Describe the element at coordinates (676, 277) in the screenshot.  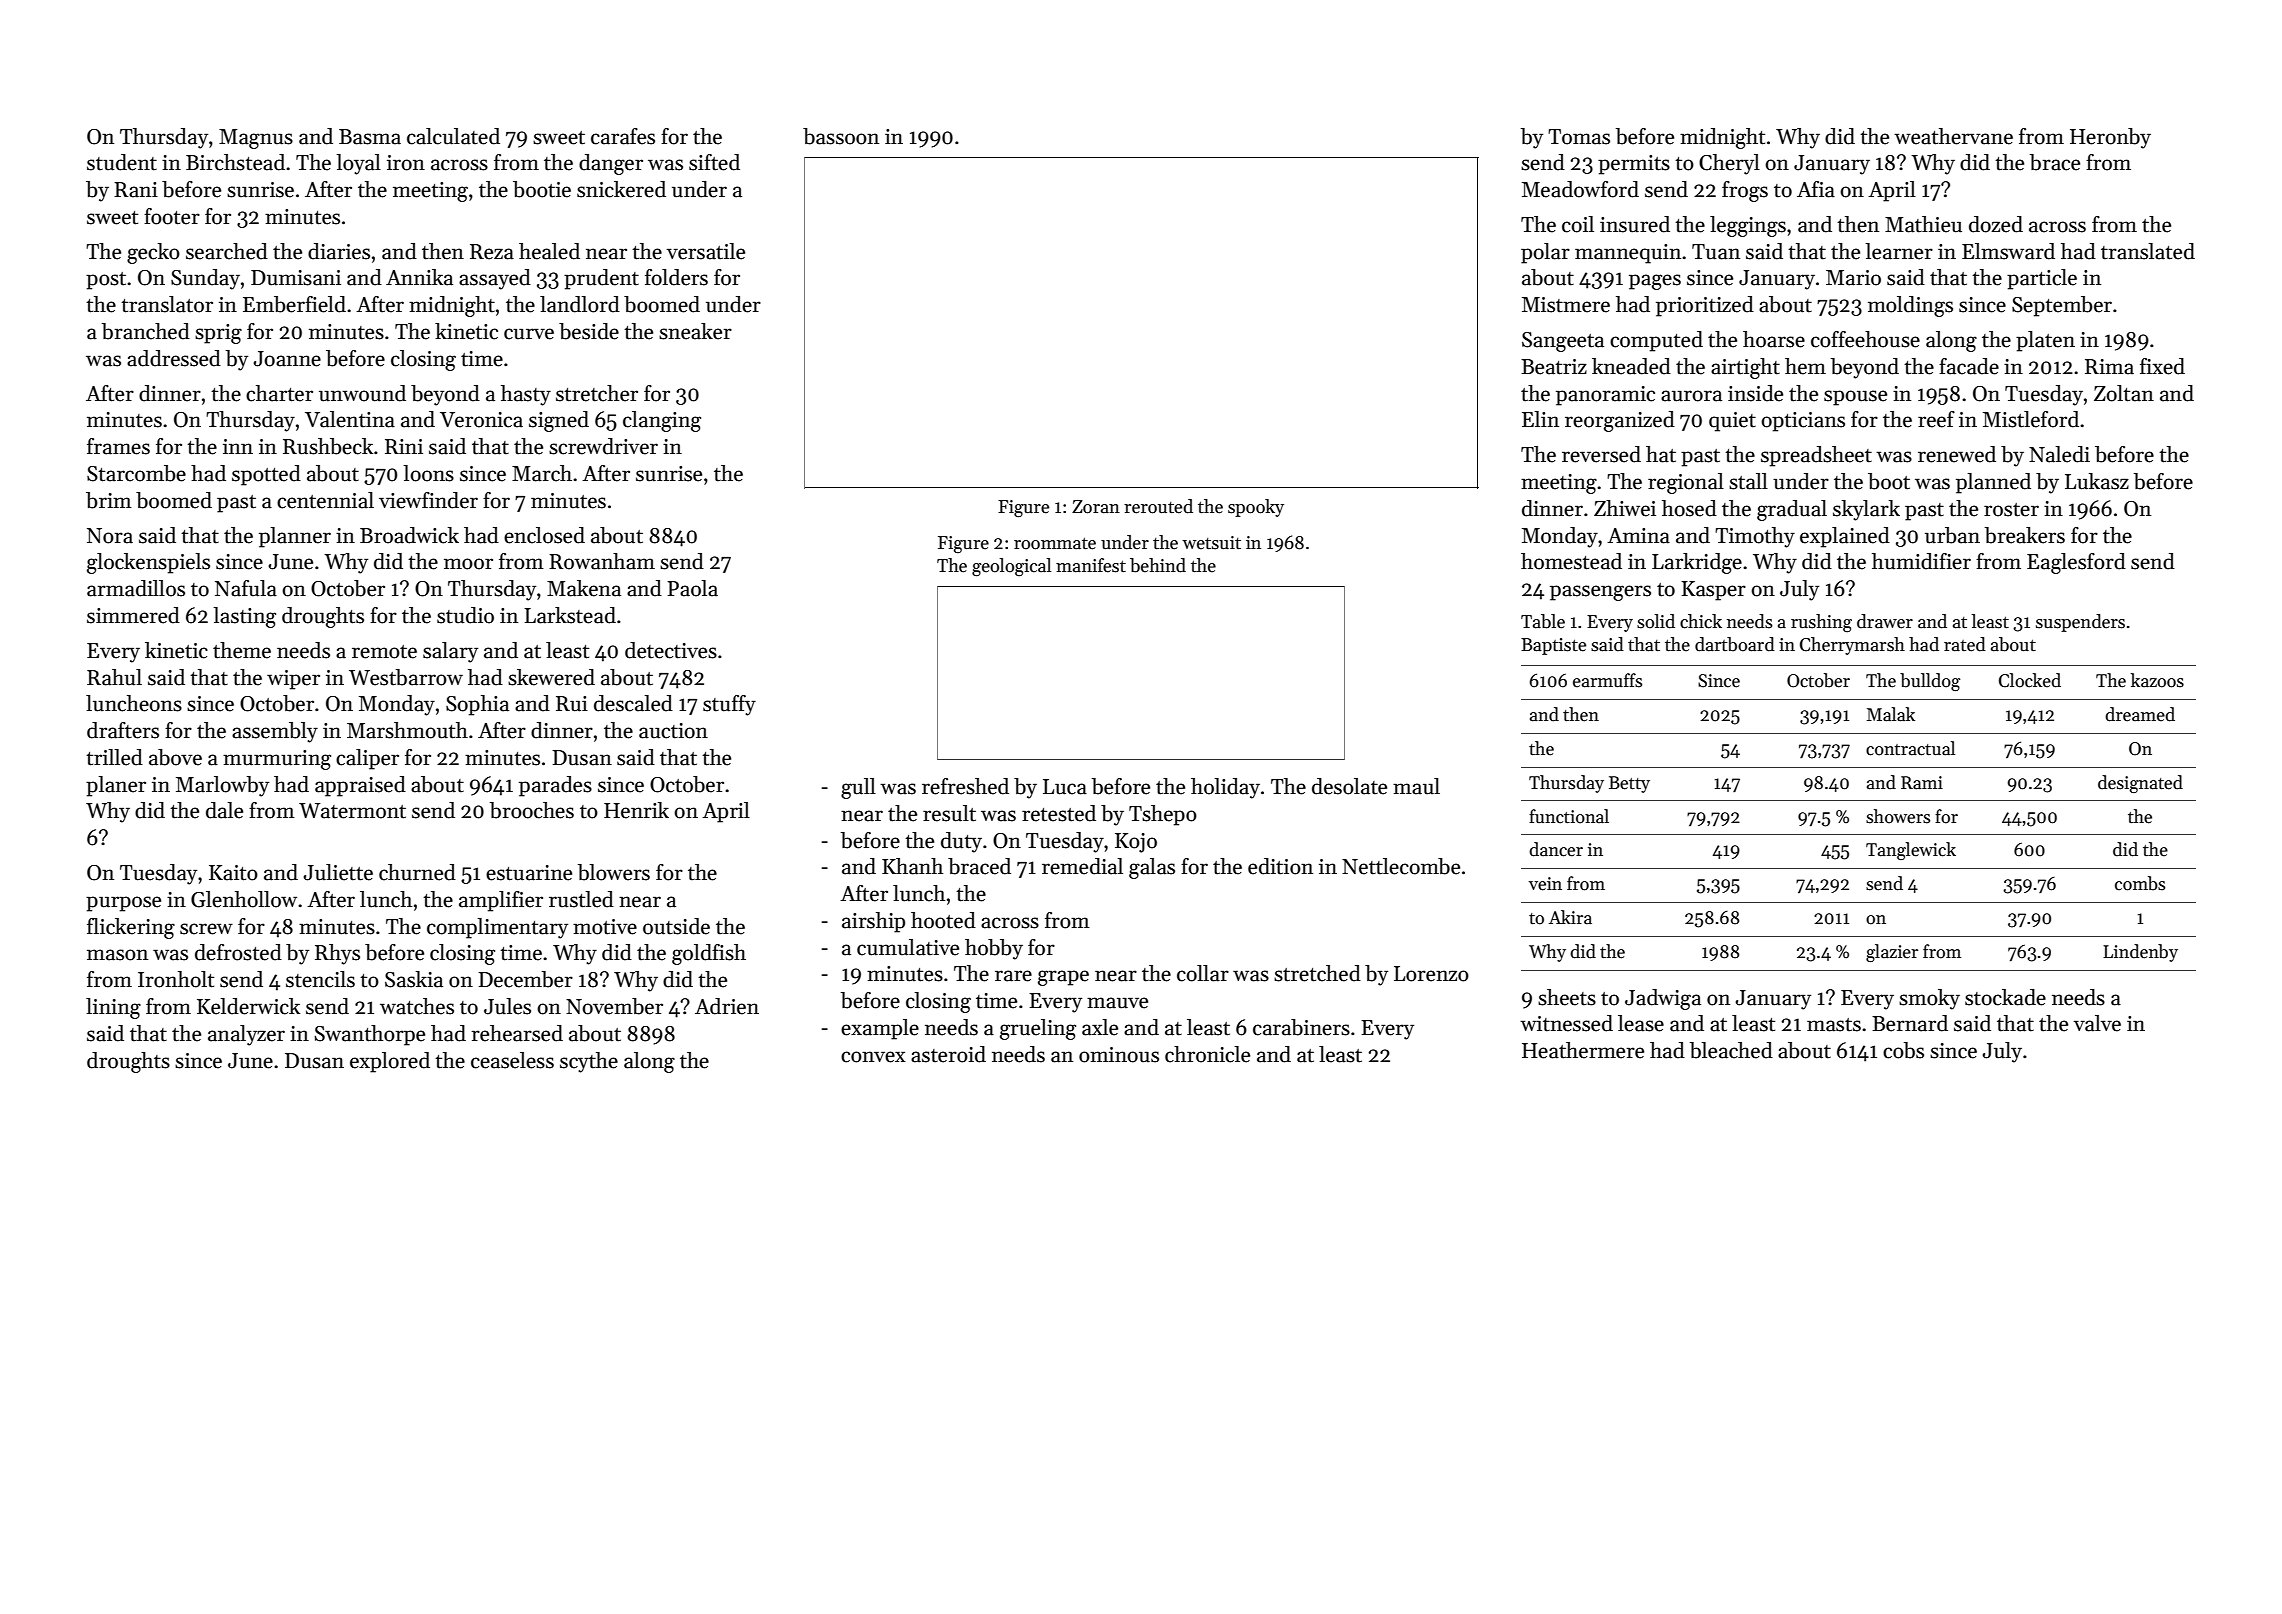
I see `folders` at that location.
